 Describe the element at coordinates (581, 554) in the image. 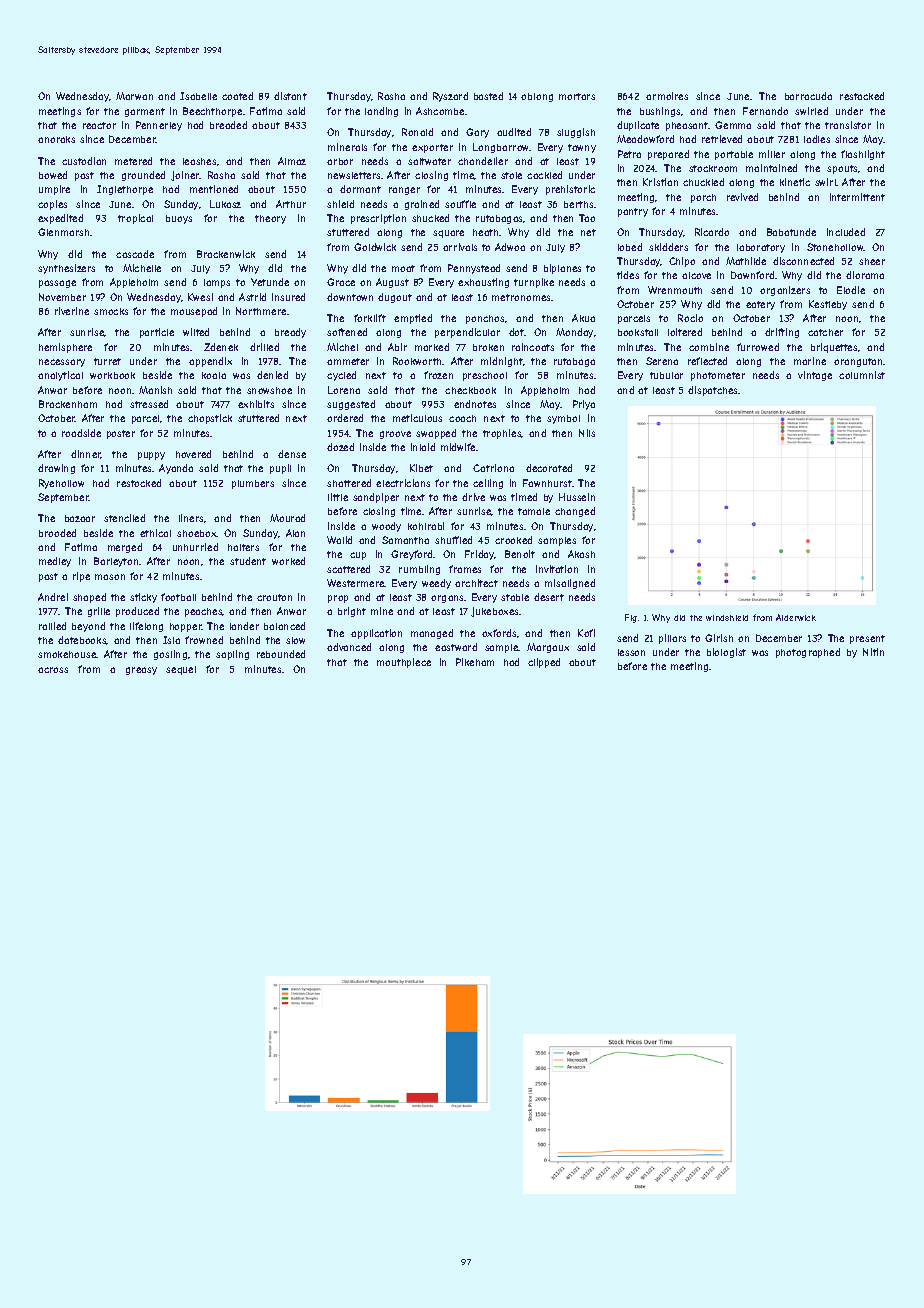

I see `Akash` at that location.
